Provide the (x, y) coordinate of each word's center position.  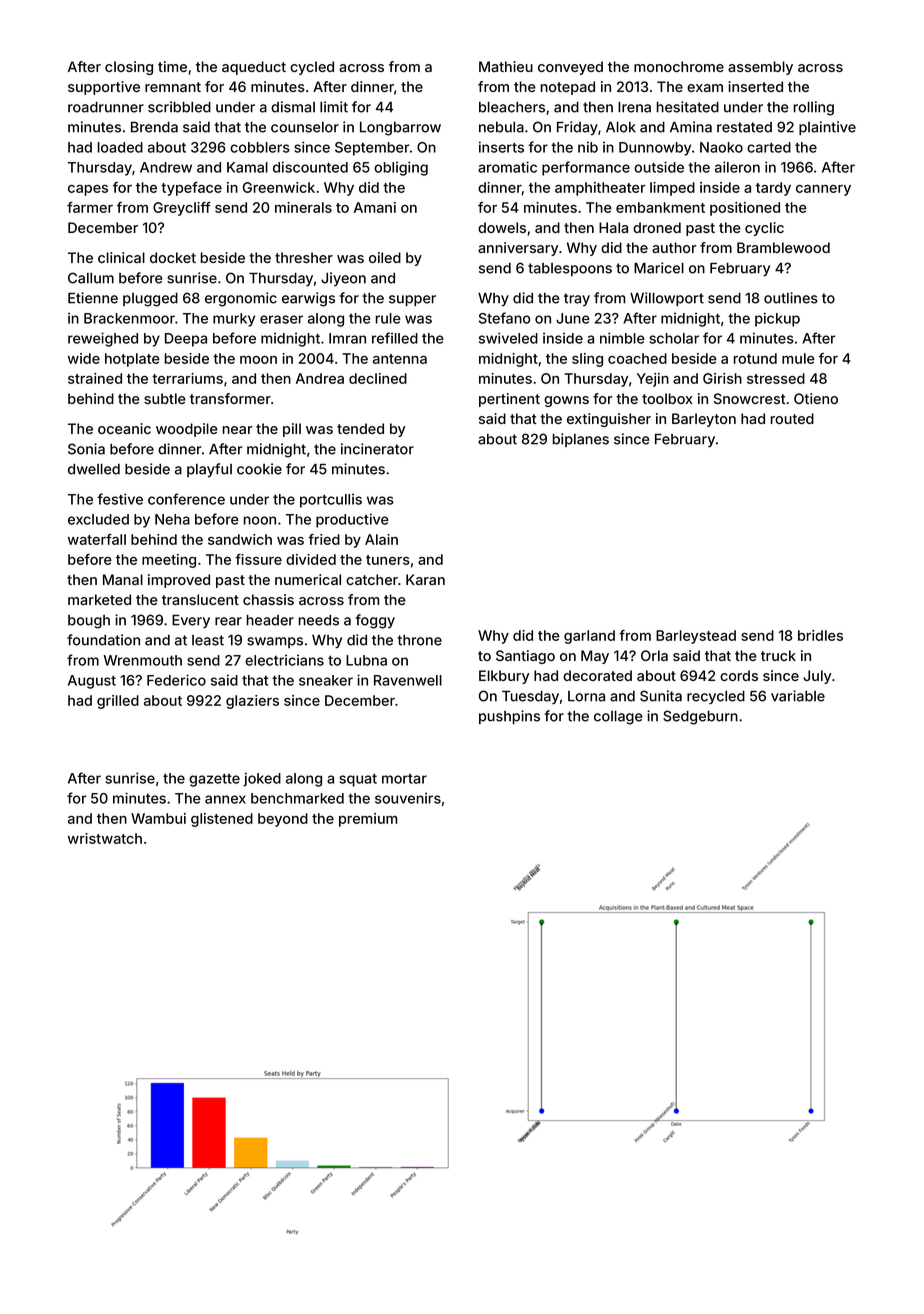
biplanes (581, 440)
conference (186, 499)
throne (419, 640)
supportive (104, 88)
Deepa (186, 340)
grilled (118, 702)
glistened (222, 820)
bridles (820, 635)
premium (368, 820)
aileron (737, 167)
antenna (400, 359)
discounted (310, 167)
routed (792, 418)
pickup (777, 319)
